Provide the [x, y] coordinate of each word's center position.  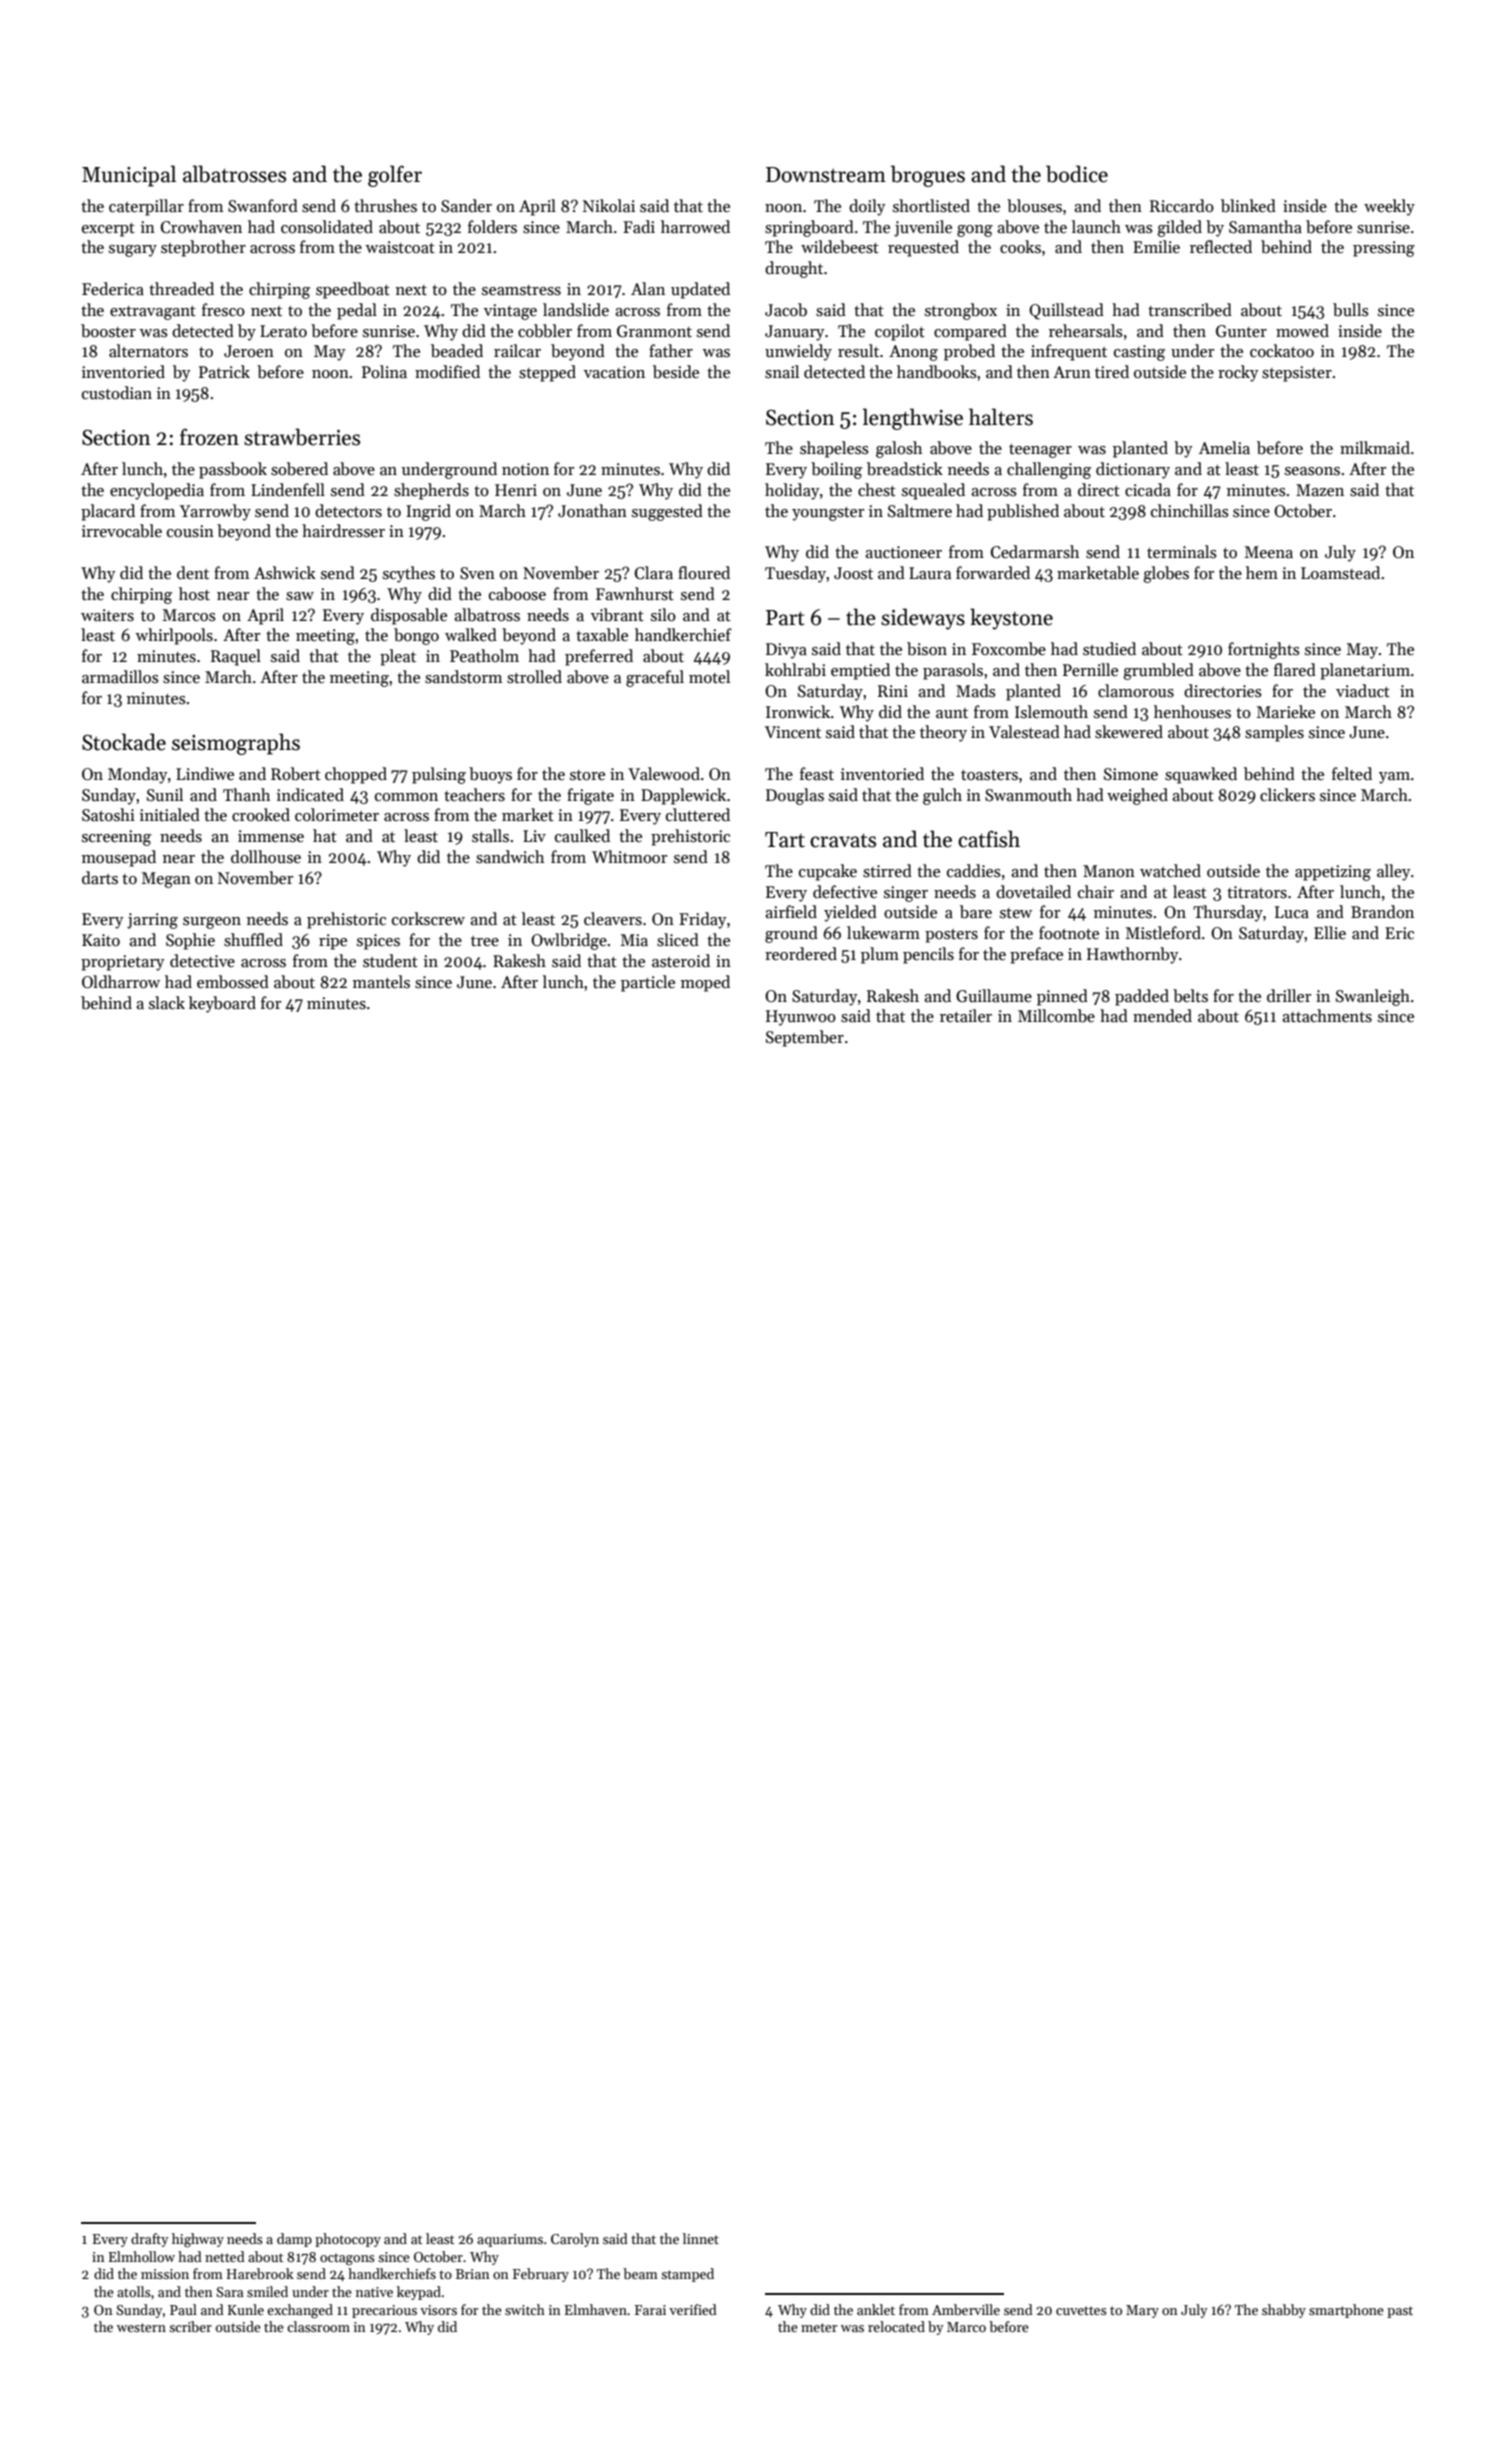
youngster [828, 514]
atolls [134, 2291]
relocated [896, 2326]
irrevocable [122, 531]
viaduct [1363, 691]
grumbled [1158, 671]
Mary [1142, 2311]
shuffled [253, 940]
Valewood [664, 773]
